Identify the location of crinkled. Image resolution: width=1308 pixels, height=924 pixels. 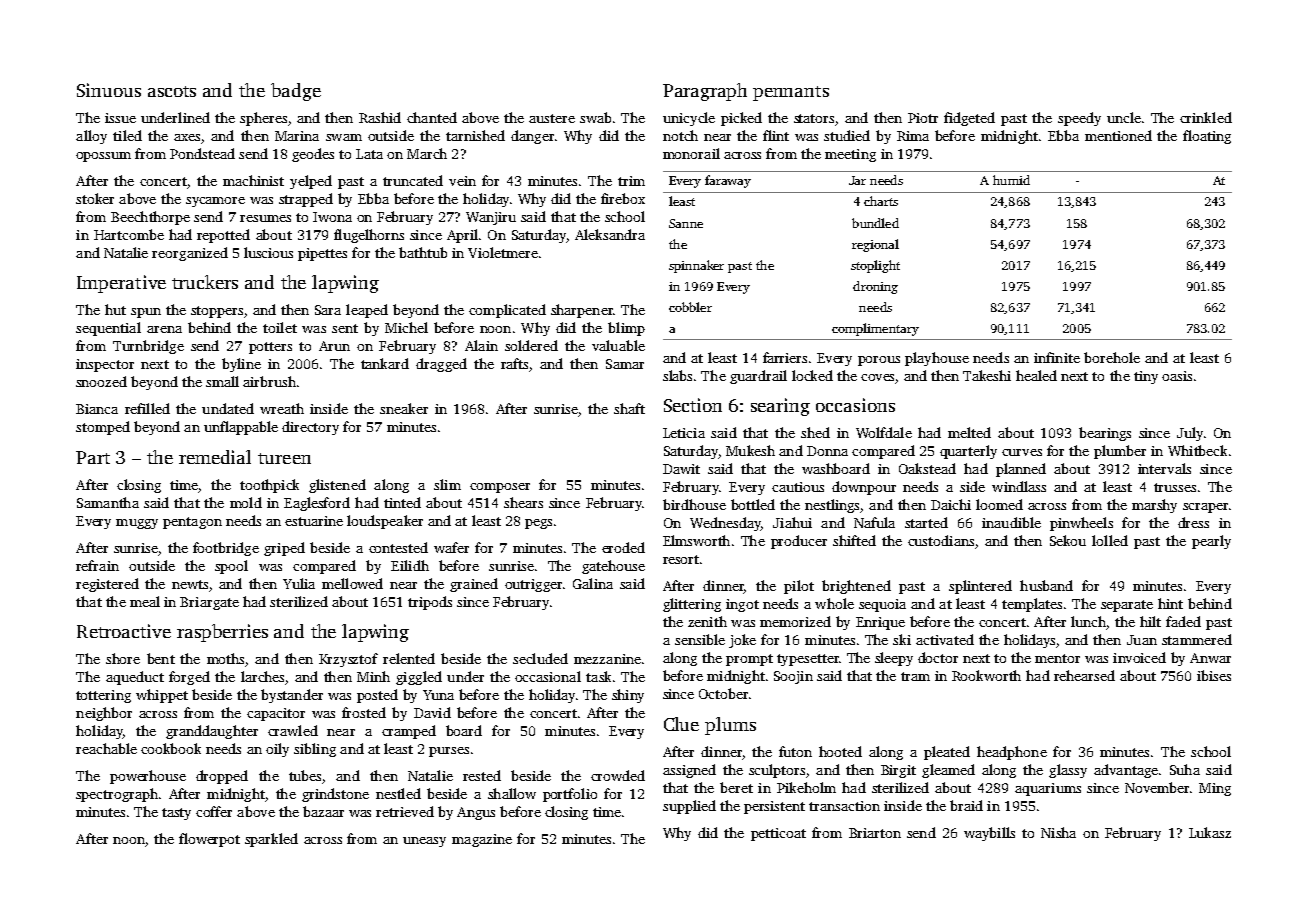
(1206, 117).
